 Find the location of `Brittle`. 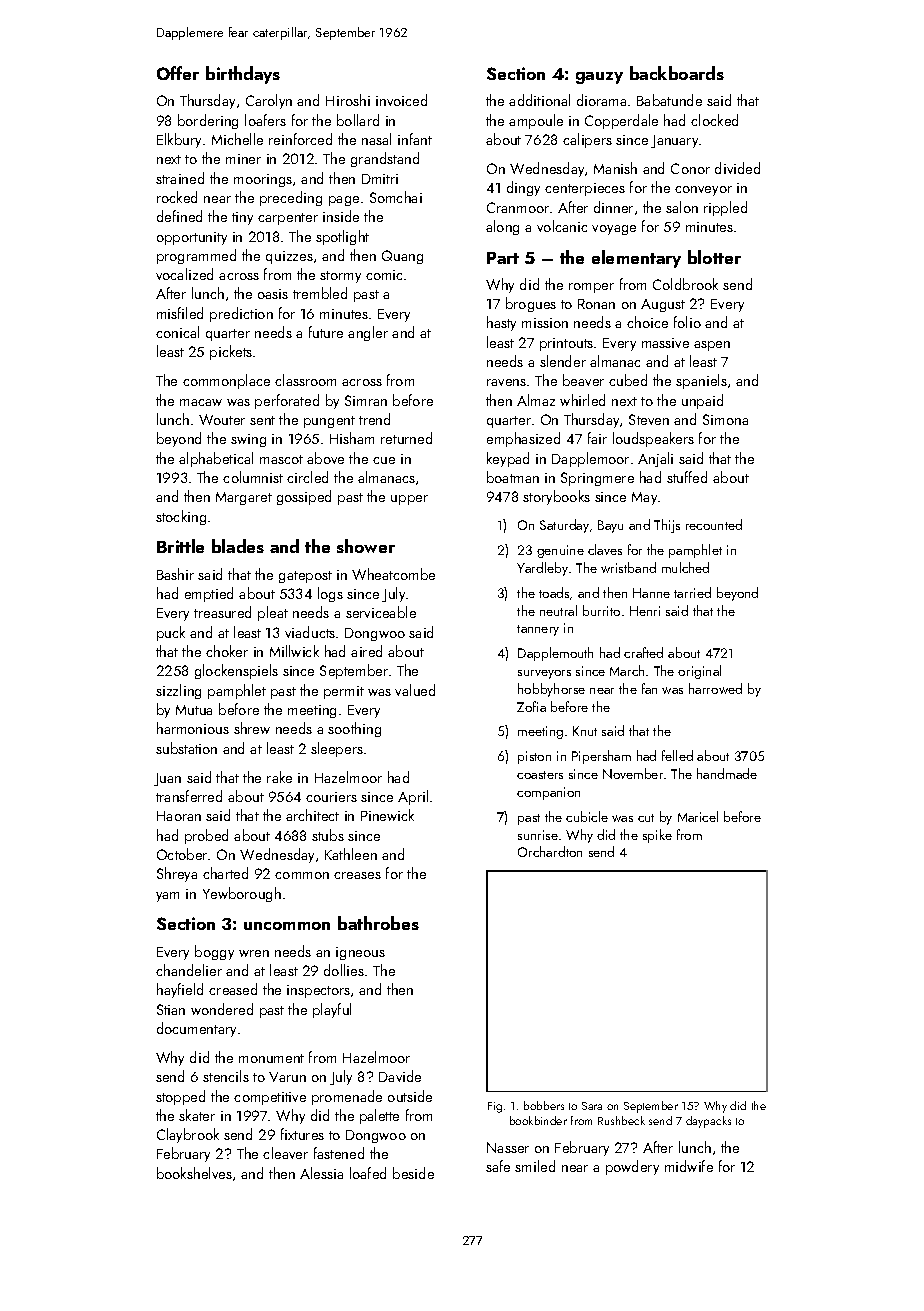

Brittle is located at coordinates (180, 546).
